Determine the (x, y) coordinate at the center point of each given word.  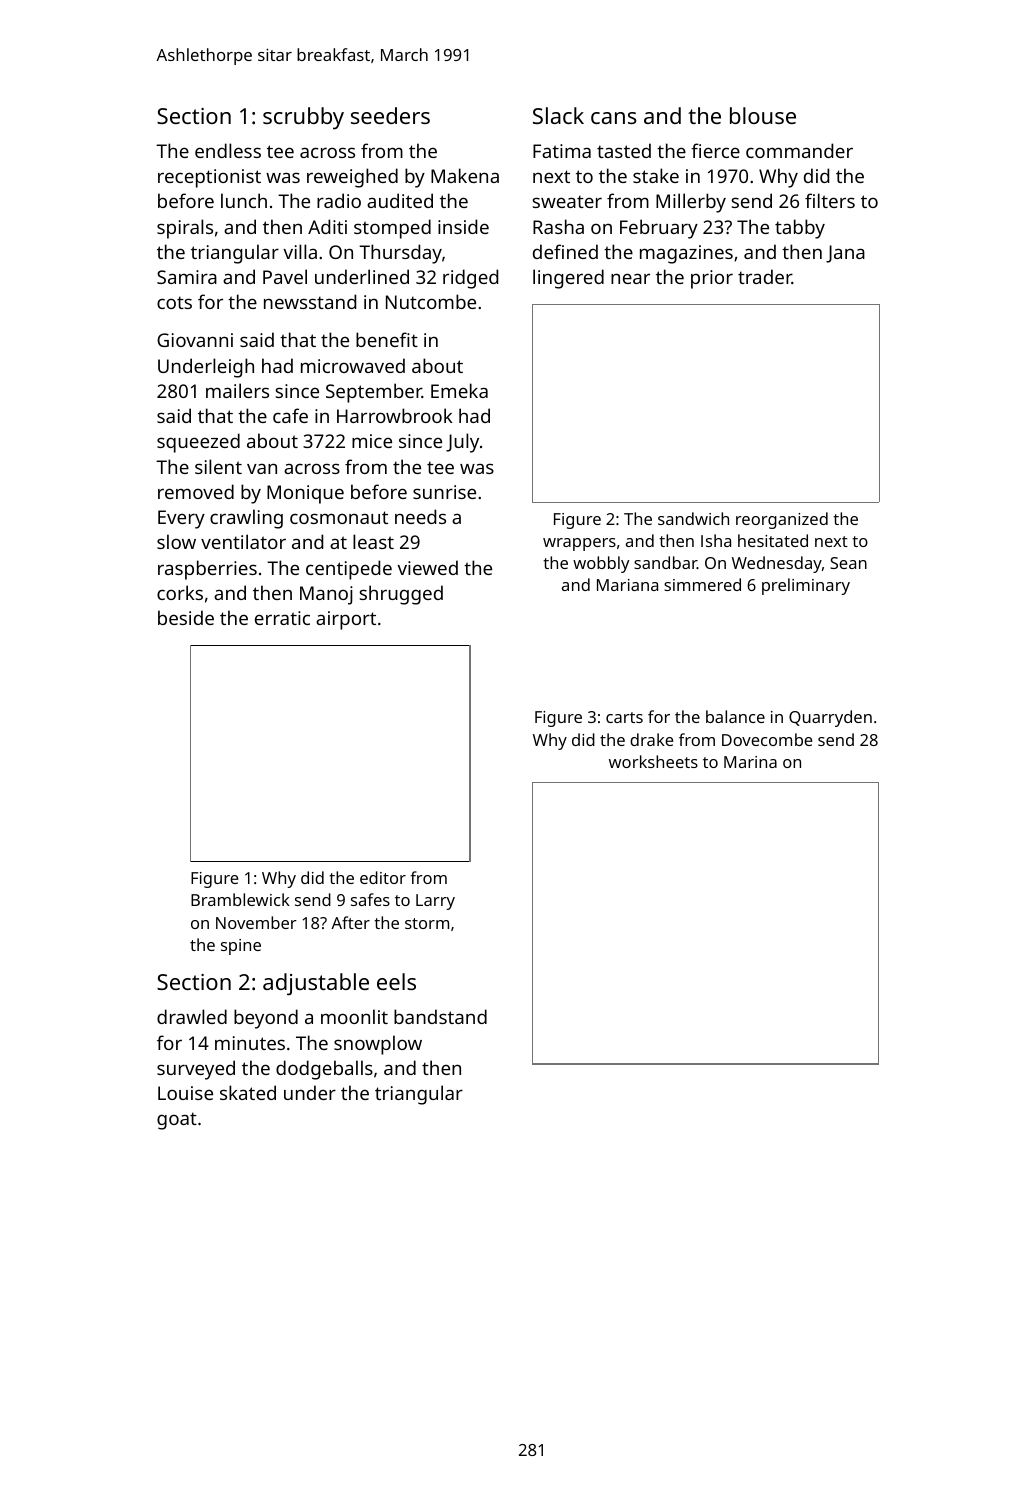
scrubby (303, 118)
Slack (558, 115)
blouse (763, 115)
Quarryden (830, 718)
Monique (305, 494)
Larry (435, 902)
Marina (750, 762)
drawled (192, 1016)
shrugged (401, 595)
